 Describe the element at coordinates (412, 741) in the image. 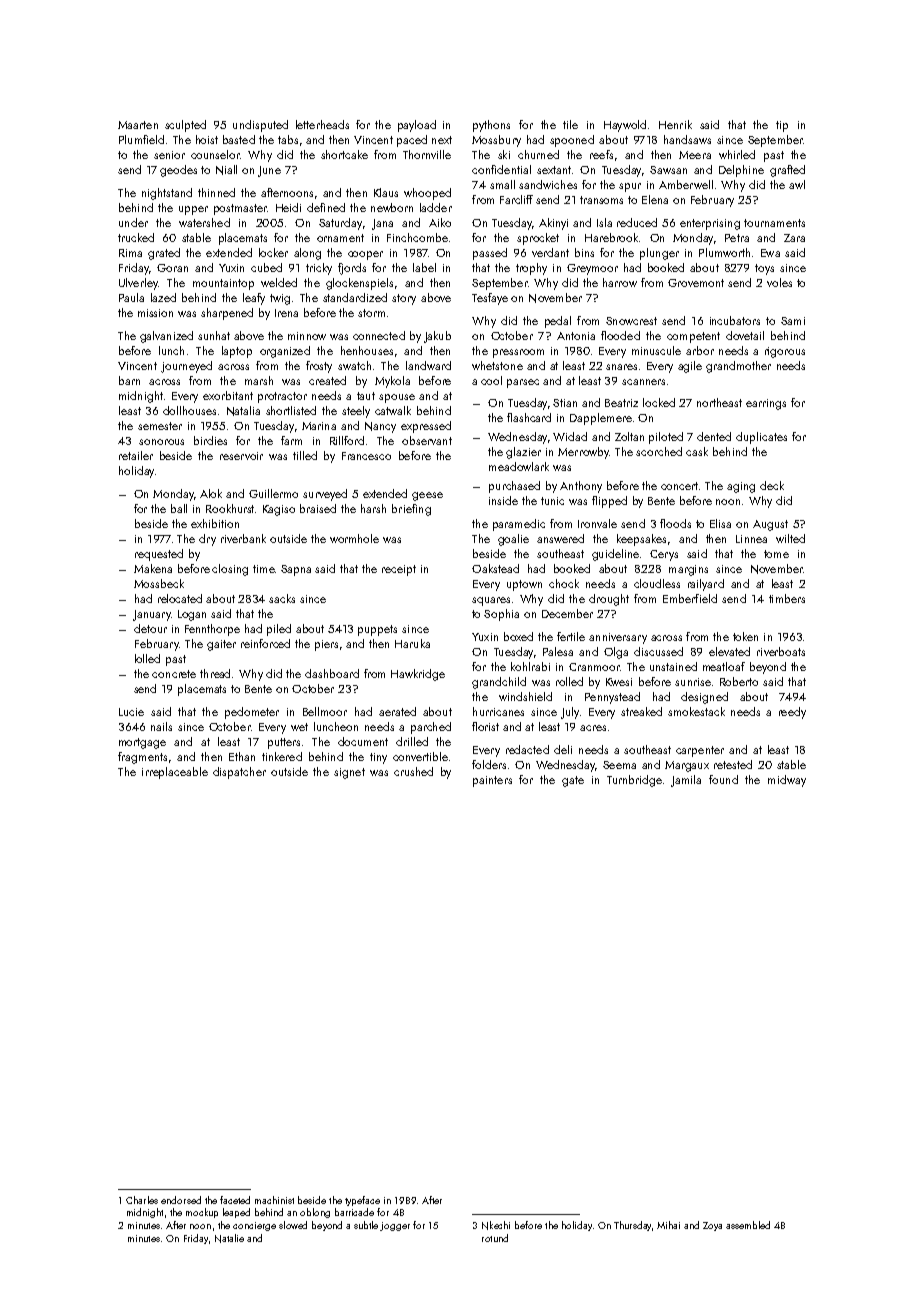

I see `drilled` at that location.
